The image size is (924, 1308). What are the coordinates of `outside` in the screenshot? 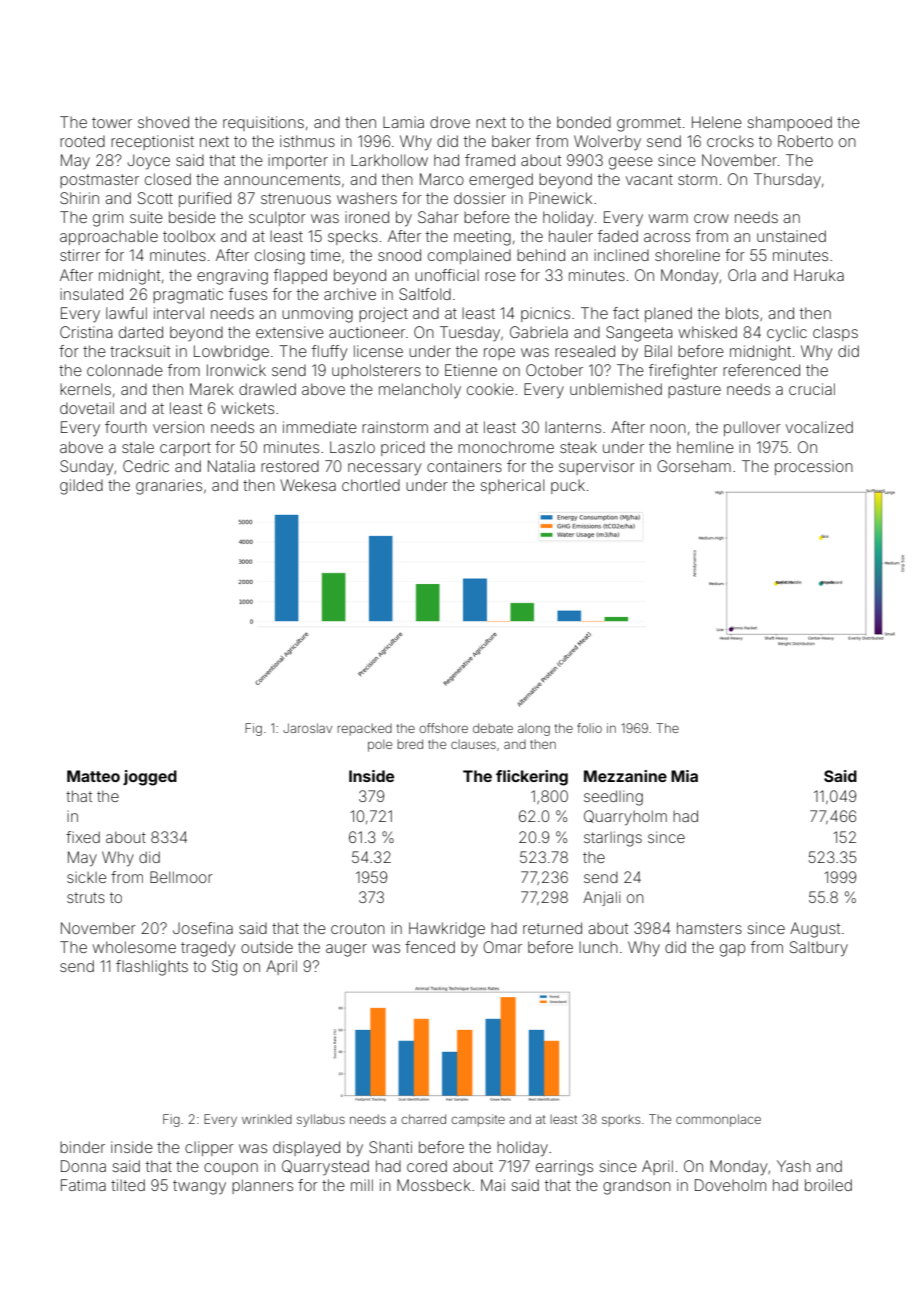 It's located at (267, 947).
